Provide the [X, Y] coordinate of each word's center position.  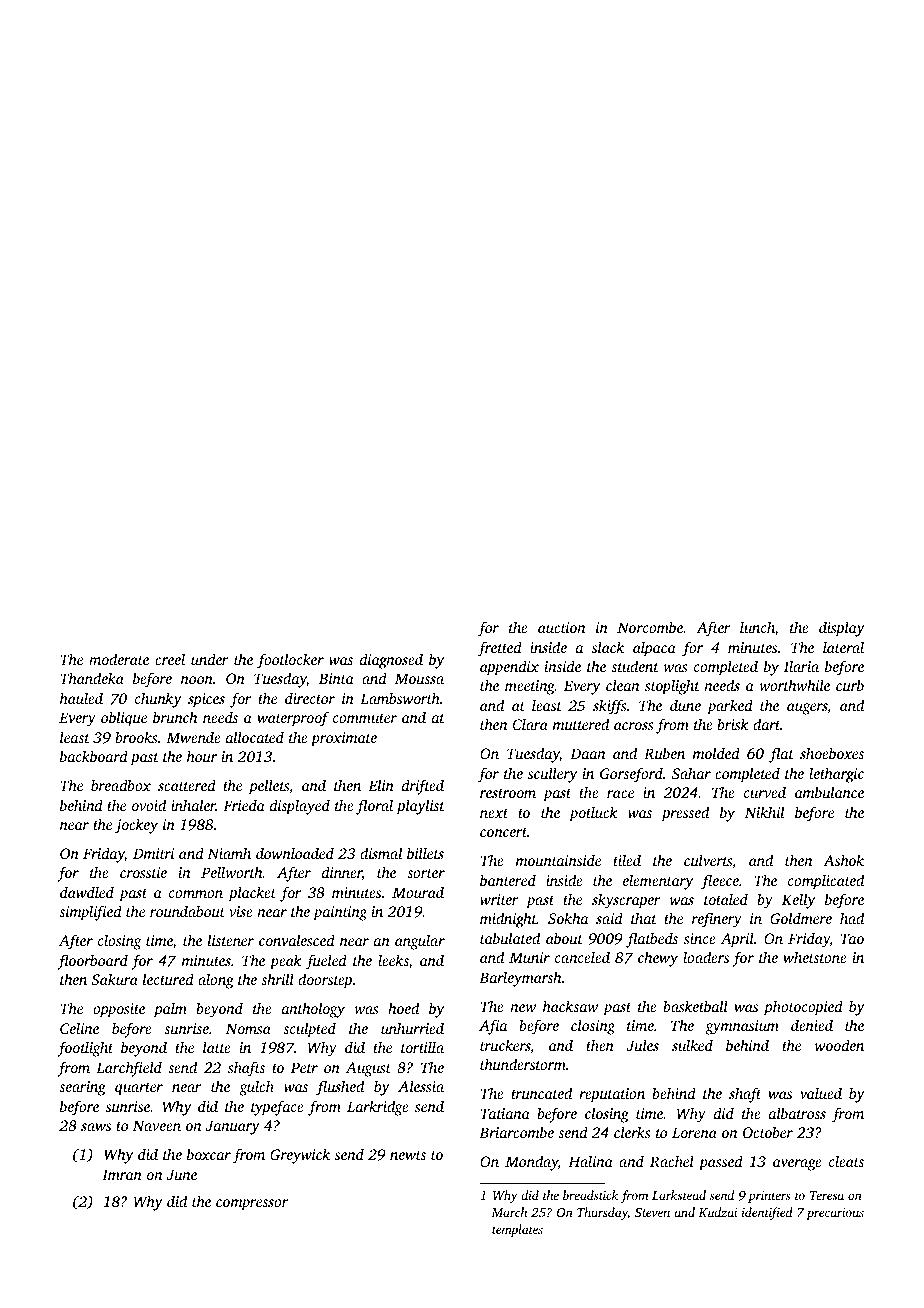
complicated [826, 882]
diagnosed [391, 661]
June [182, 1174]
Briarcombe [516, 1132]
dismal [381, 853]
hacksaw [570, 1006]
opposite [119, 1010]
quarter [139, 1089]
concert [503, 832]
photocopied [803, 1008]
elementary [658, 882]
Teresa [827, 1195]
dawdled [87, 892]
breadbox [121, 785]
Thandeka [92, 678]
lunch [757, 628]
